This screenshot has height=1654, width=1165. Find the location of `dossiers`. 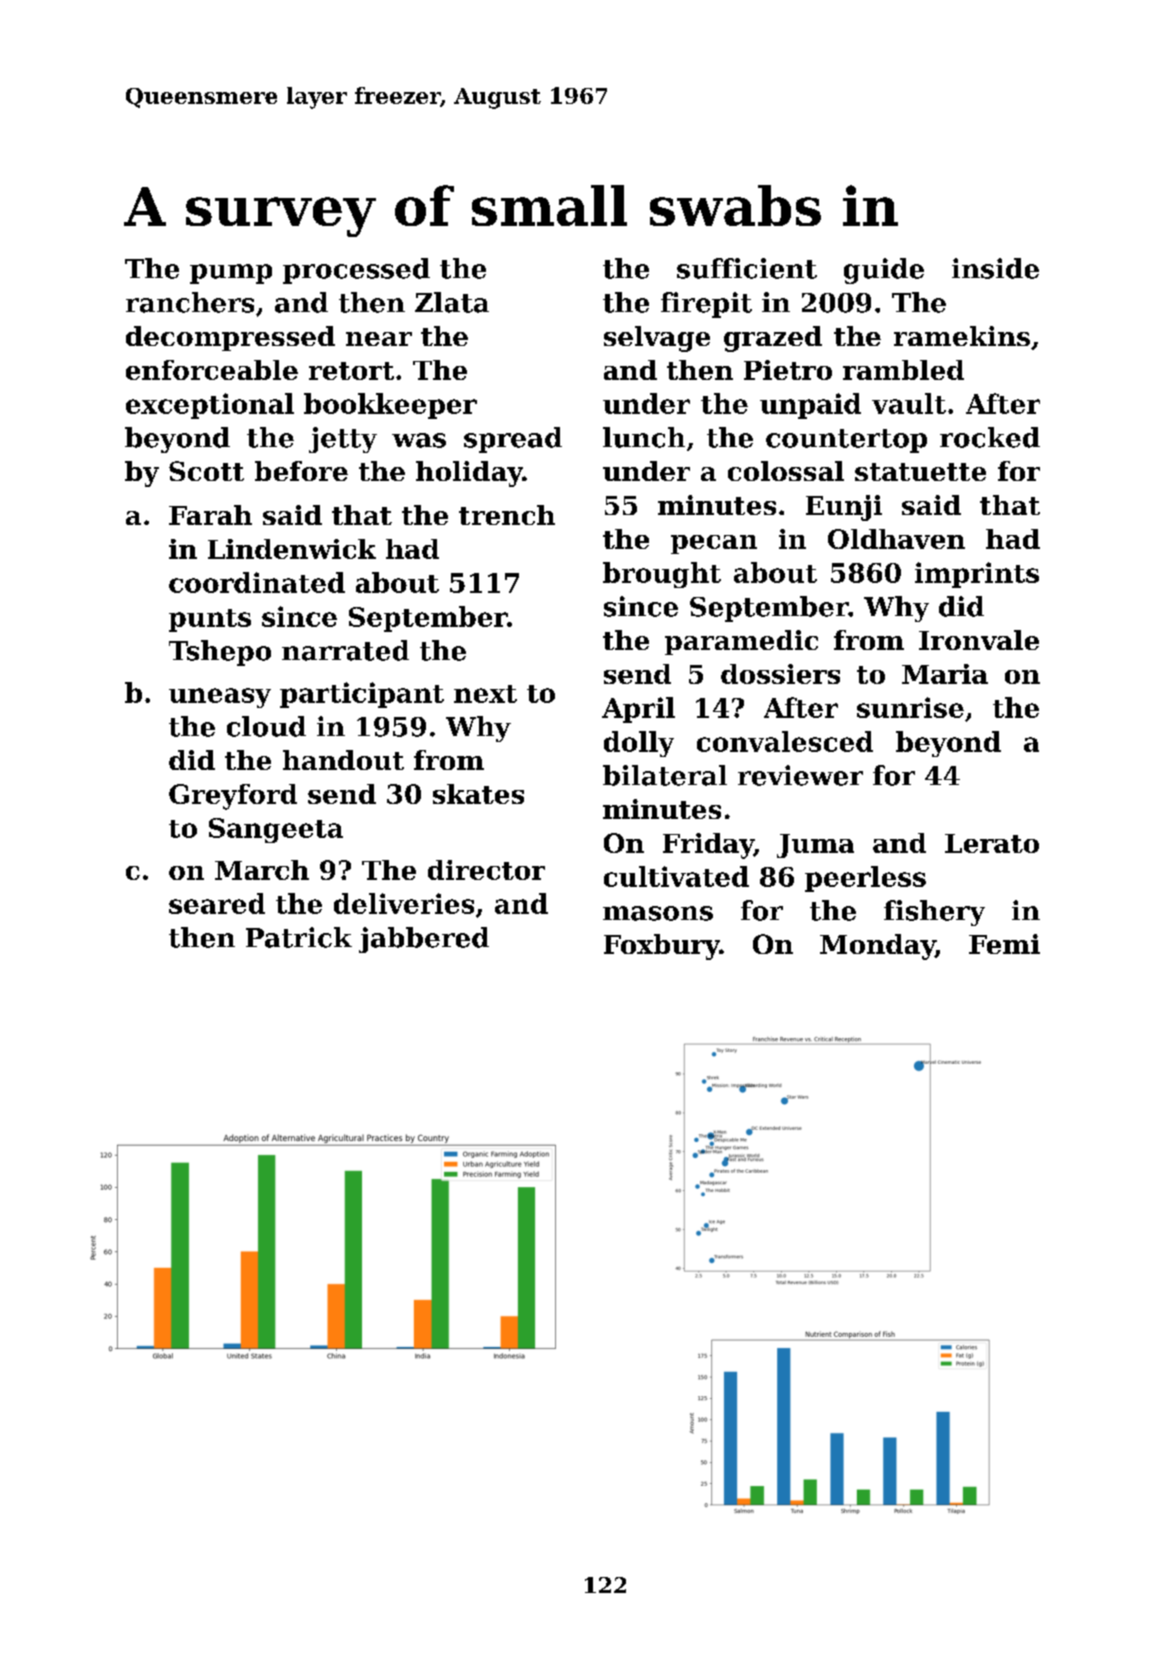

dossiers is located at coordinates (780, 674).
